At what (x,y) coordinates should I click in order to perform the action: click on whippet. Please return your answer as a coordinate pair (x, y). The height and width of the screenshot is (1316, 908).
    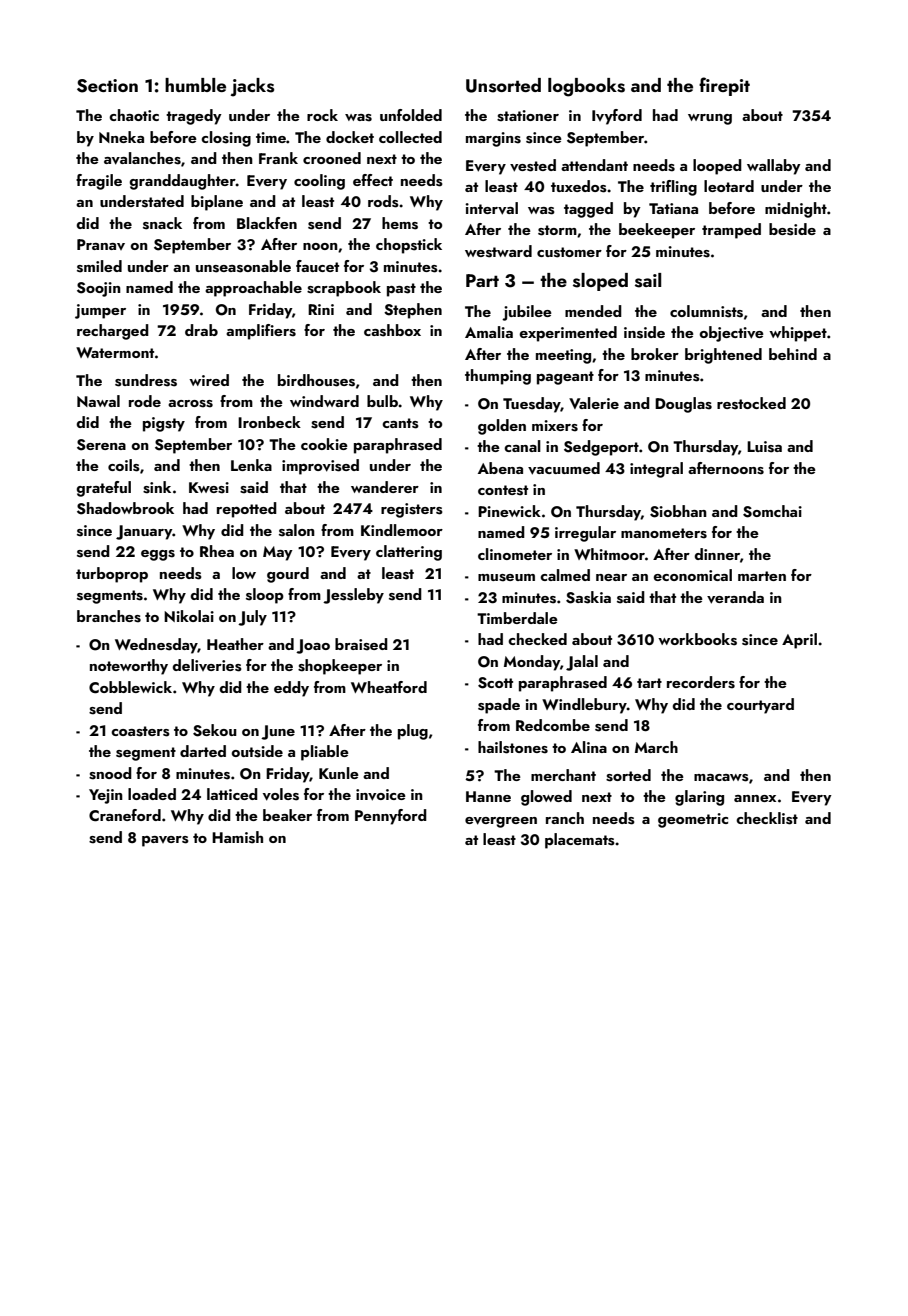
    Looking at the image, I should click on (798, 334).
